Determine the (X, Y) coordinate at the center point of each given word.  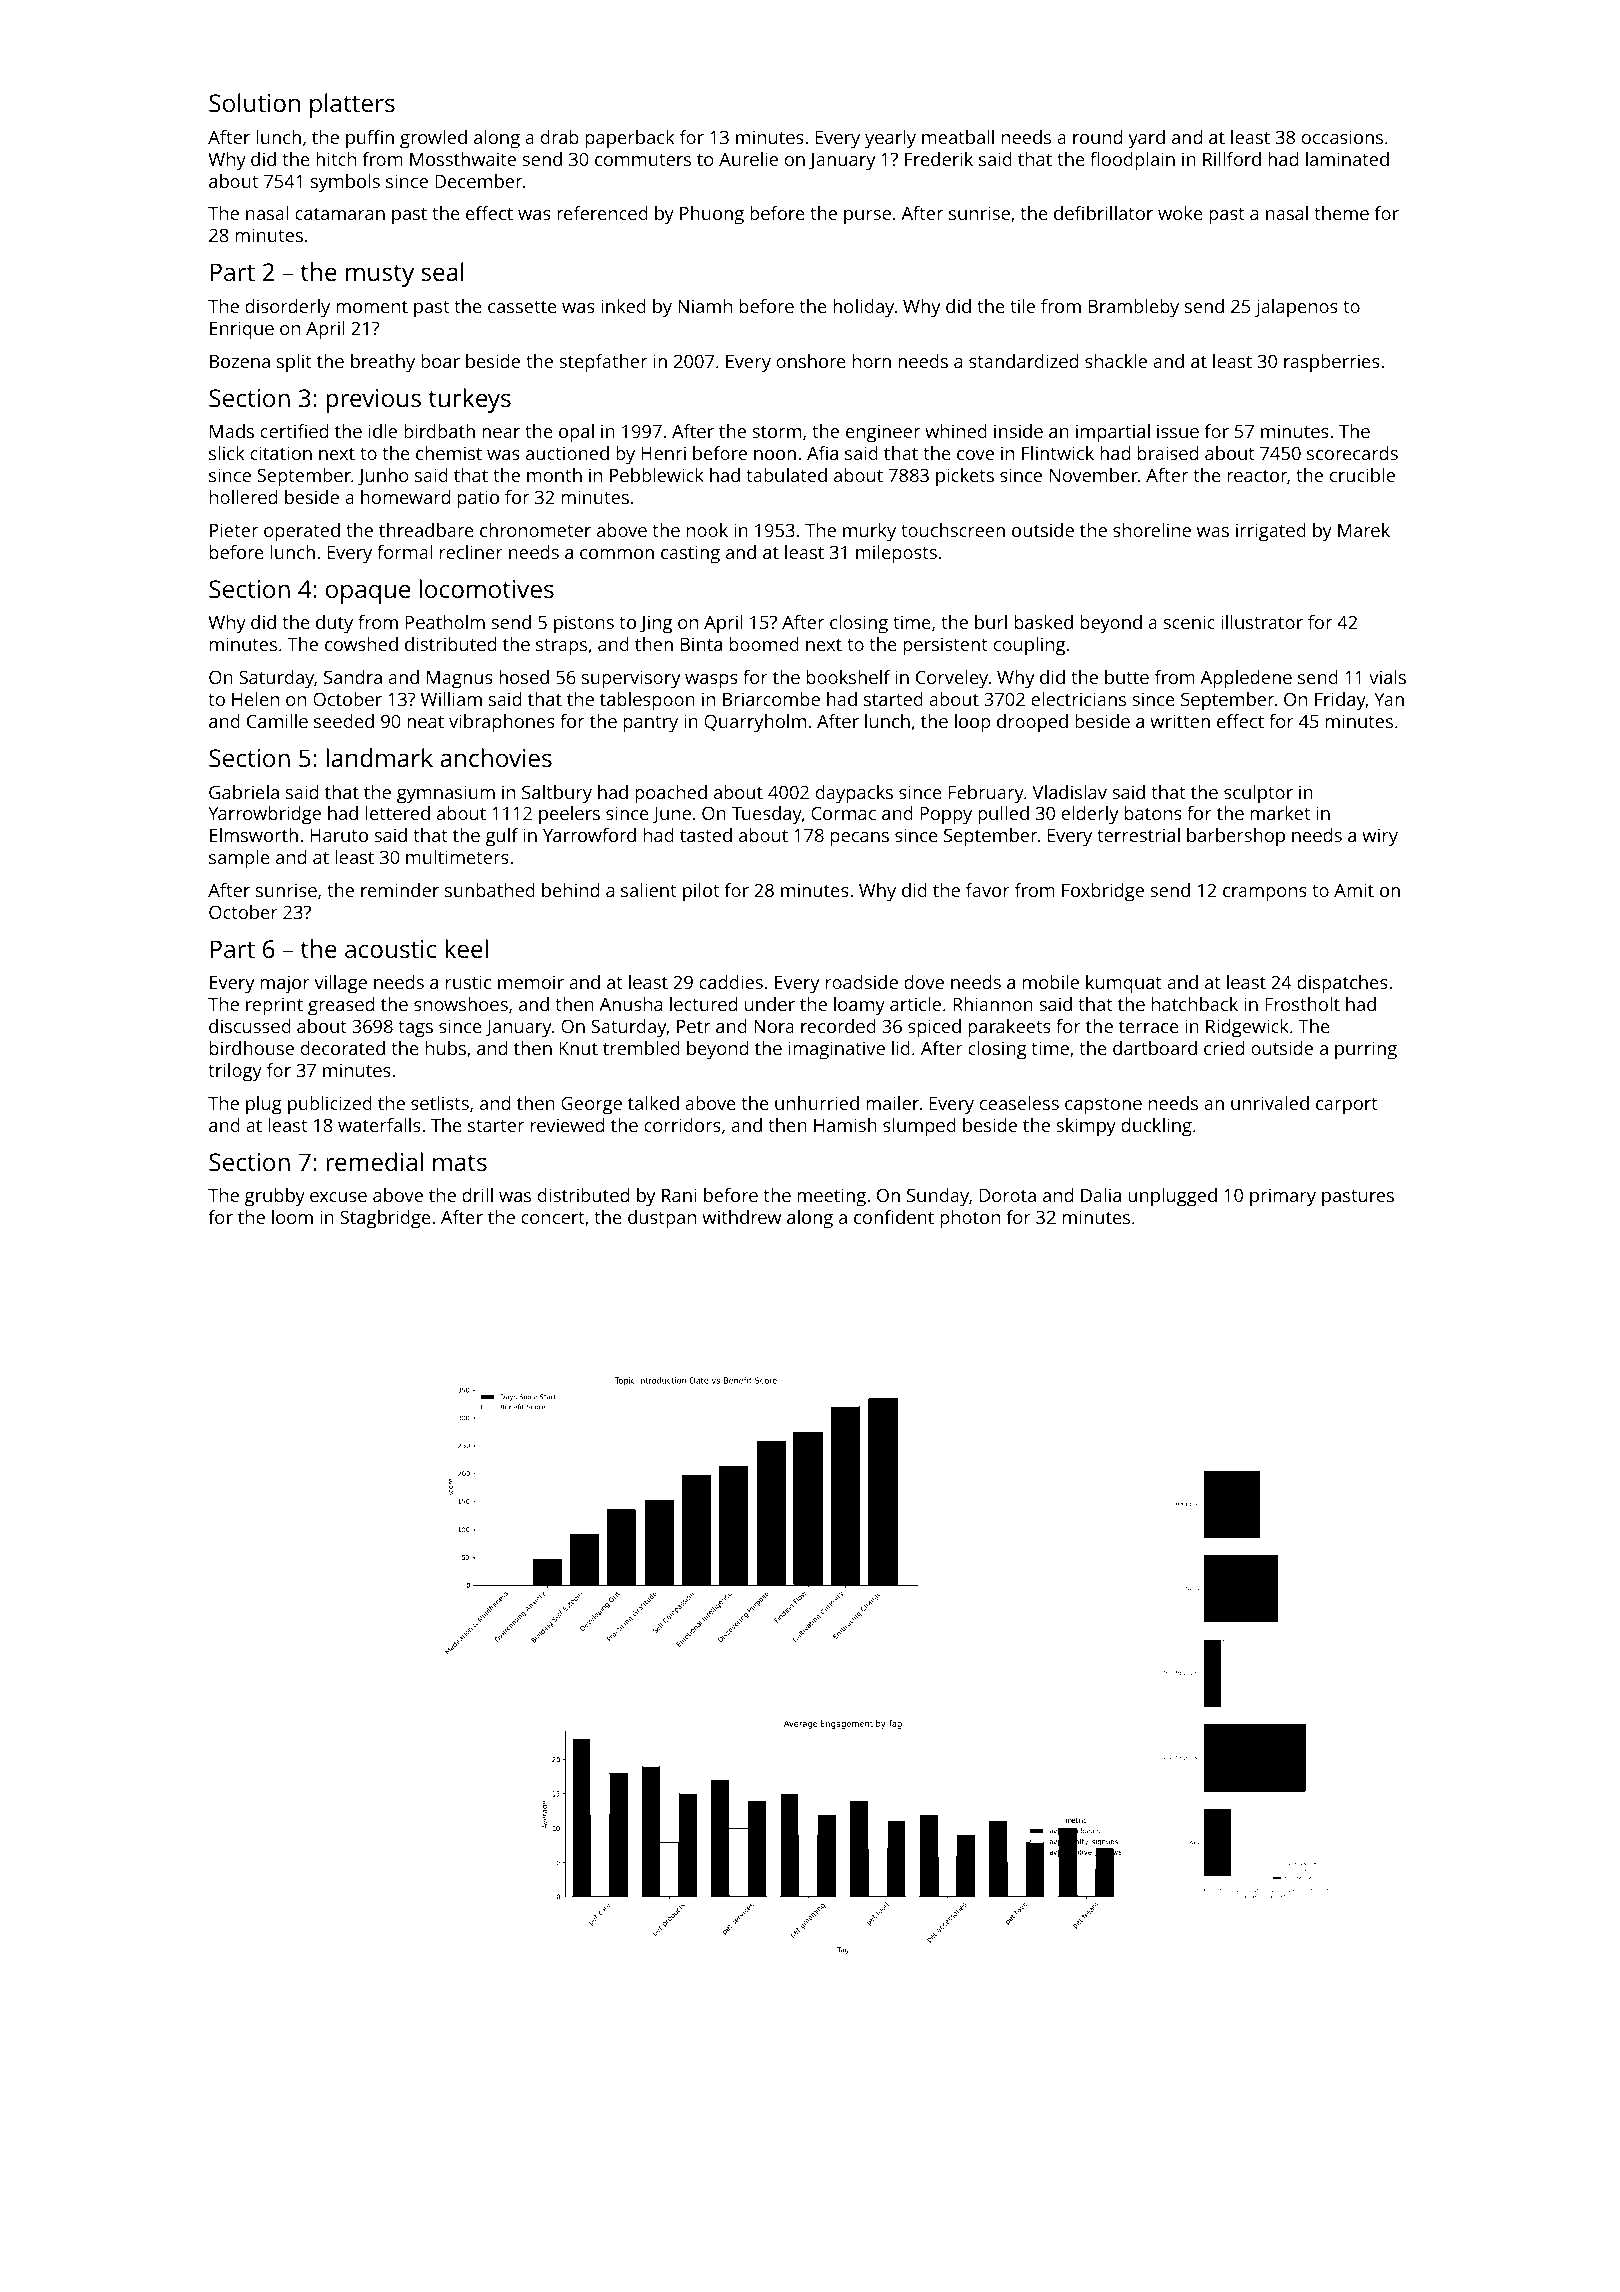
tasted (706, 835)
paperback (630, 139)
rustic (468, 982)
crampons (1265, 894)
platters (352, 105)
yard (1146, 139)
